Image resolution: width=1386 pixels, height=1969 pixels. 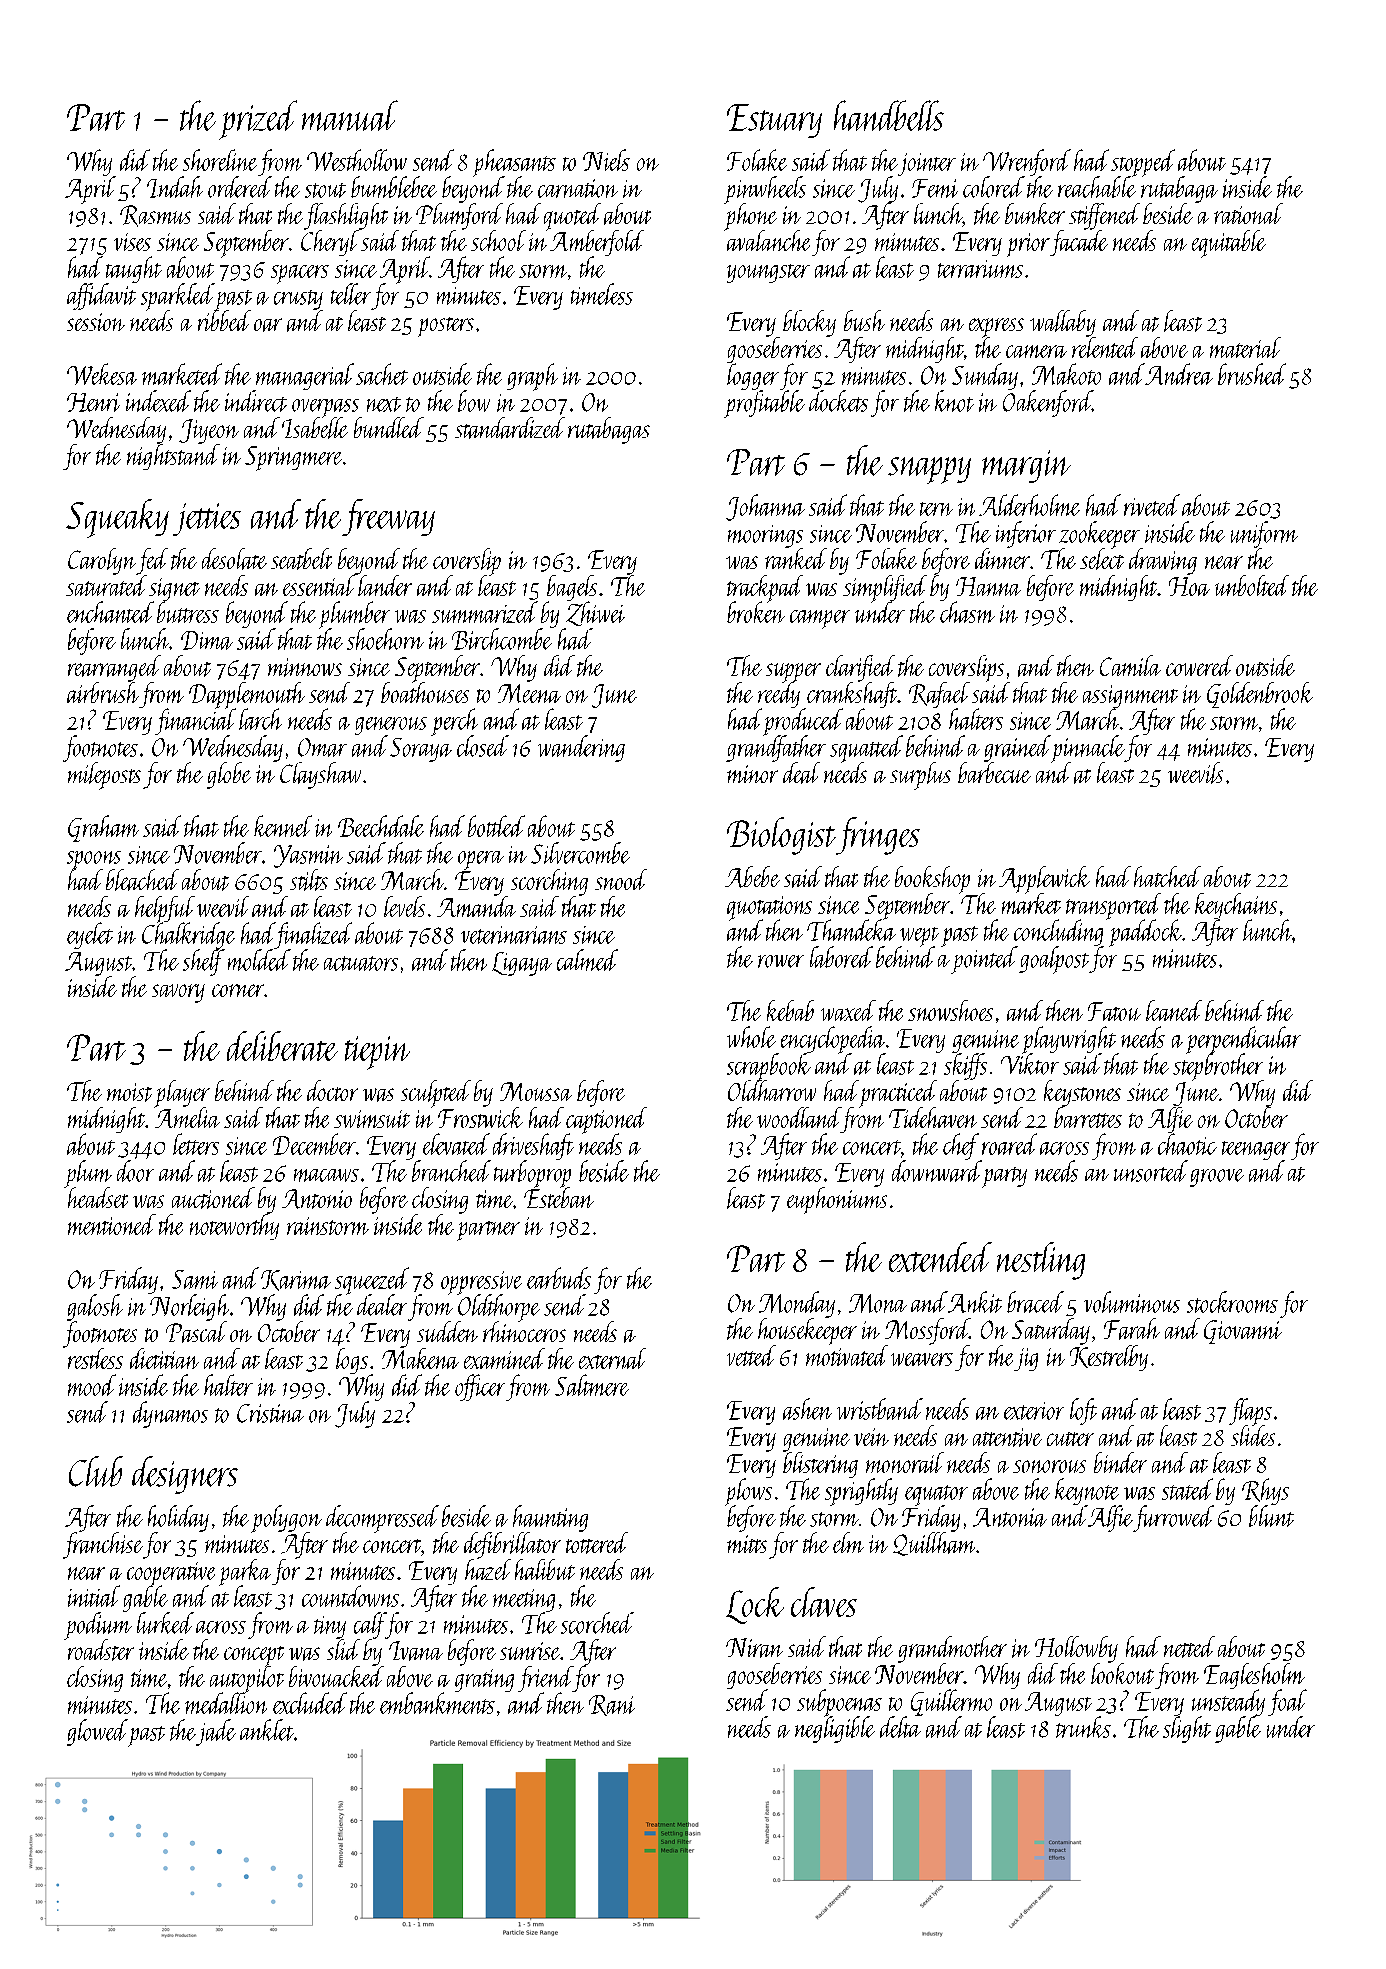 What do you see at coordinates (446, 327) in the screenshot?
I see `posters` at bounding box center [446, 327].
